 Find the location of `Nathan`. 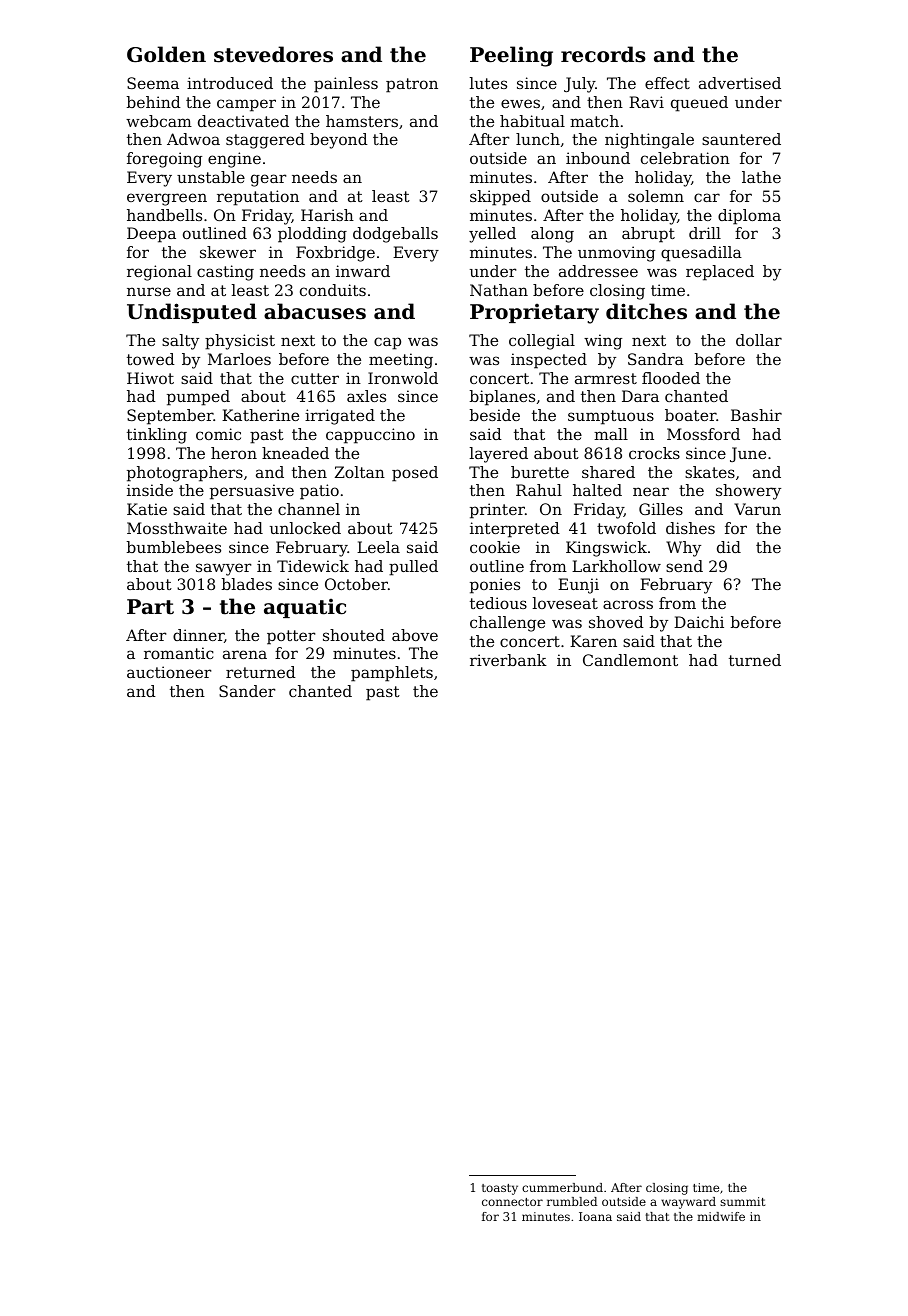

Nathan is located at coordinates (499, 290).
